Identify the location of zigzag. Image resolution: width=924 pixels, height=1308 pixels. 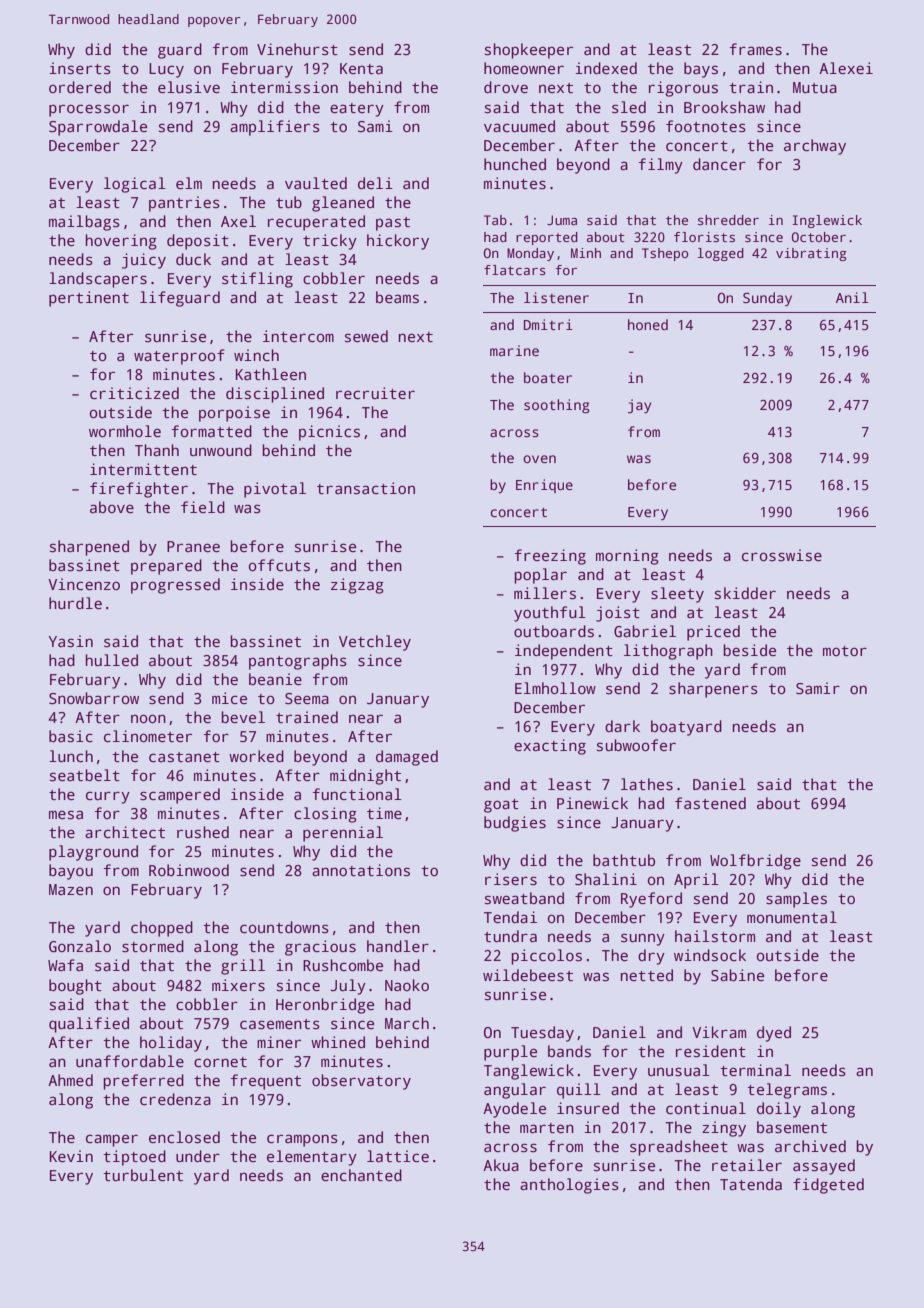
(357, 586).
